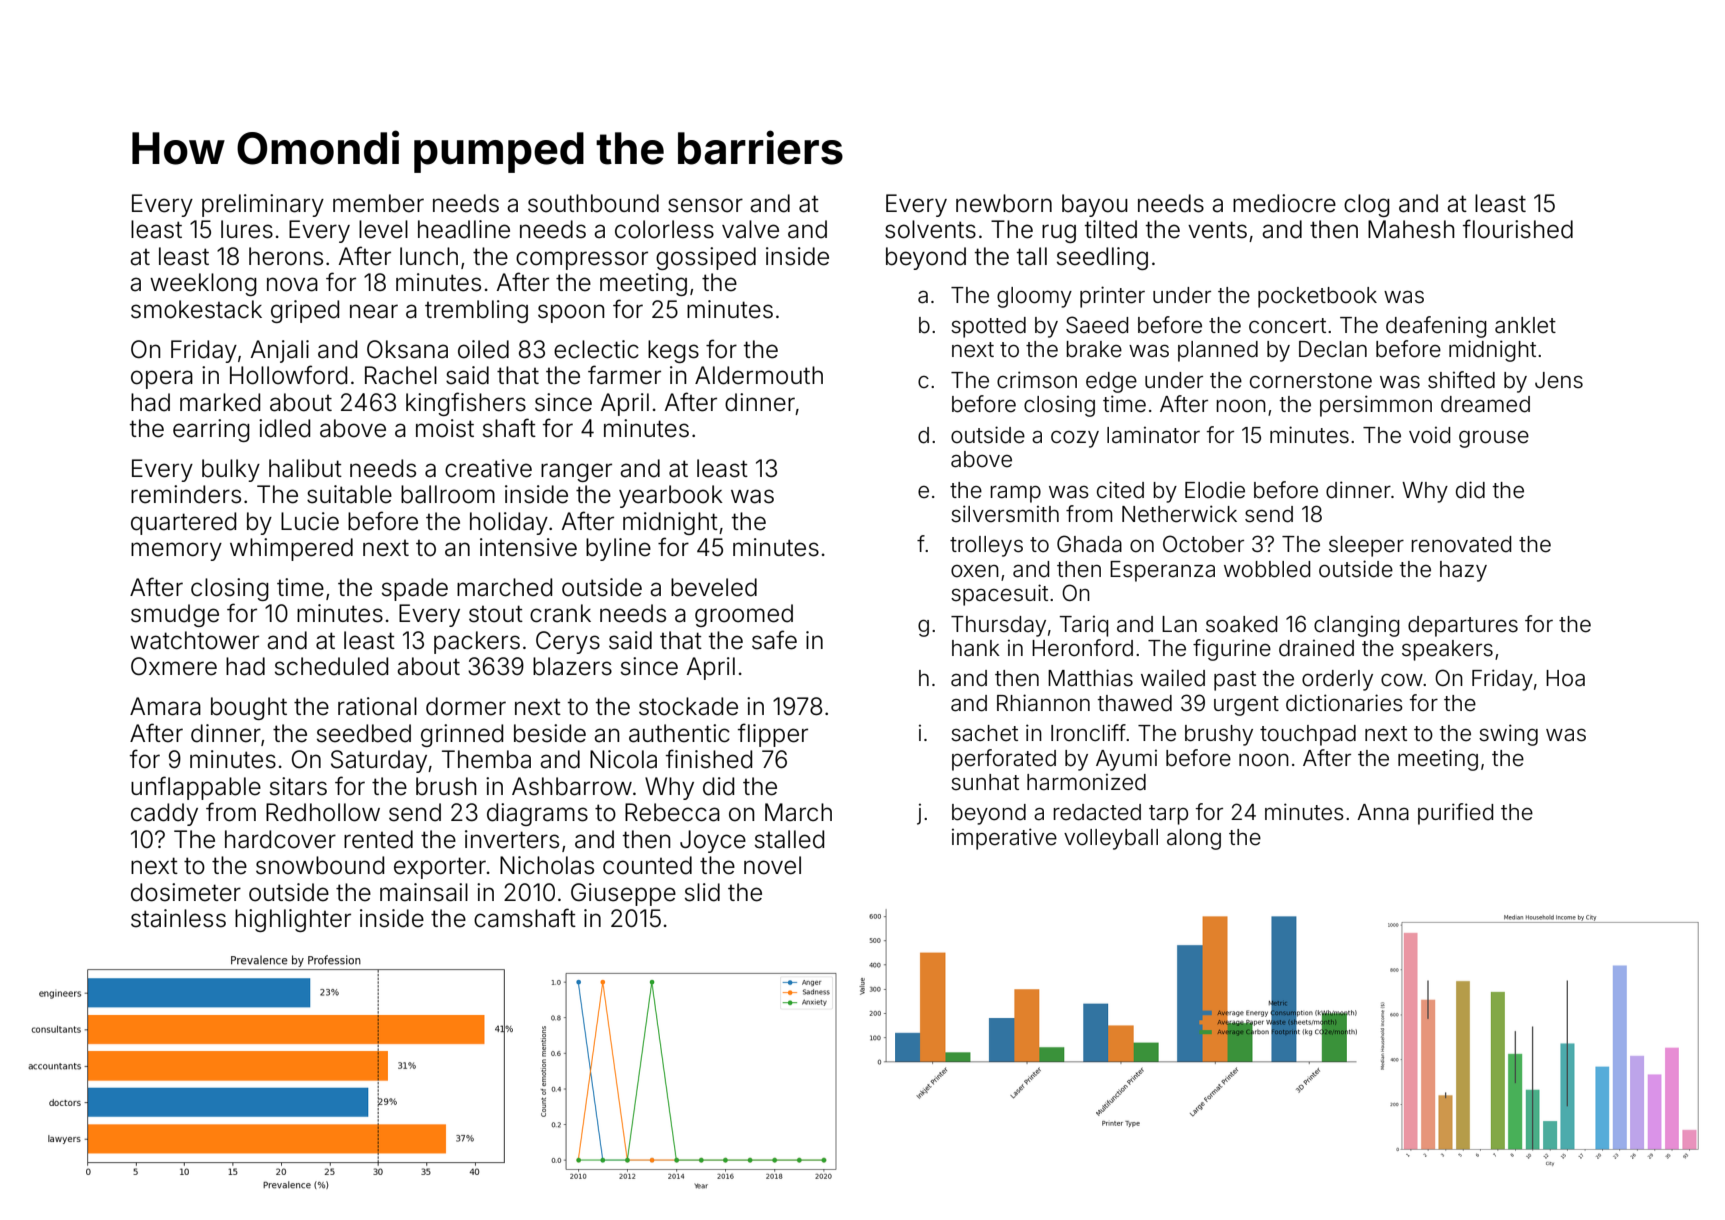 Image resolution: width=1725 pixels, height=1220 pixels. What do you see at coordinates (713, 841) in the document?
I see `Joyce` at bounding box center [713, 841].
